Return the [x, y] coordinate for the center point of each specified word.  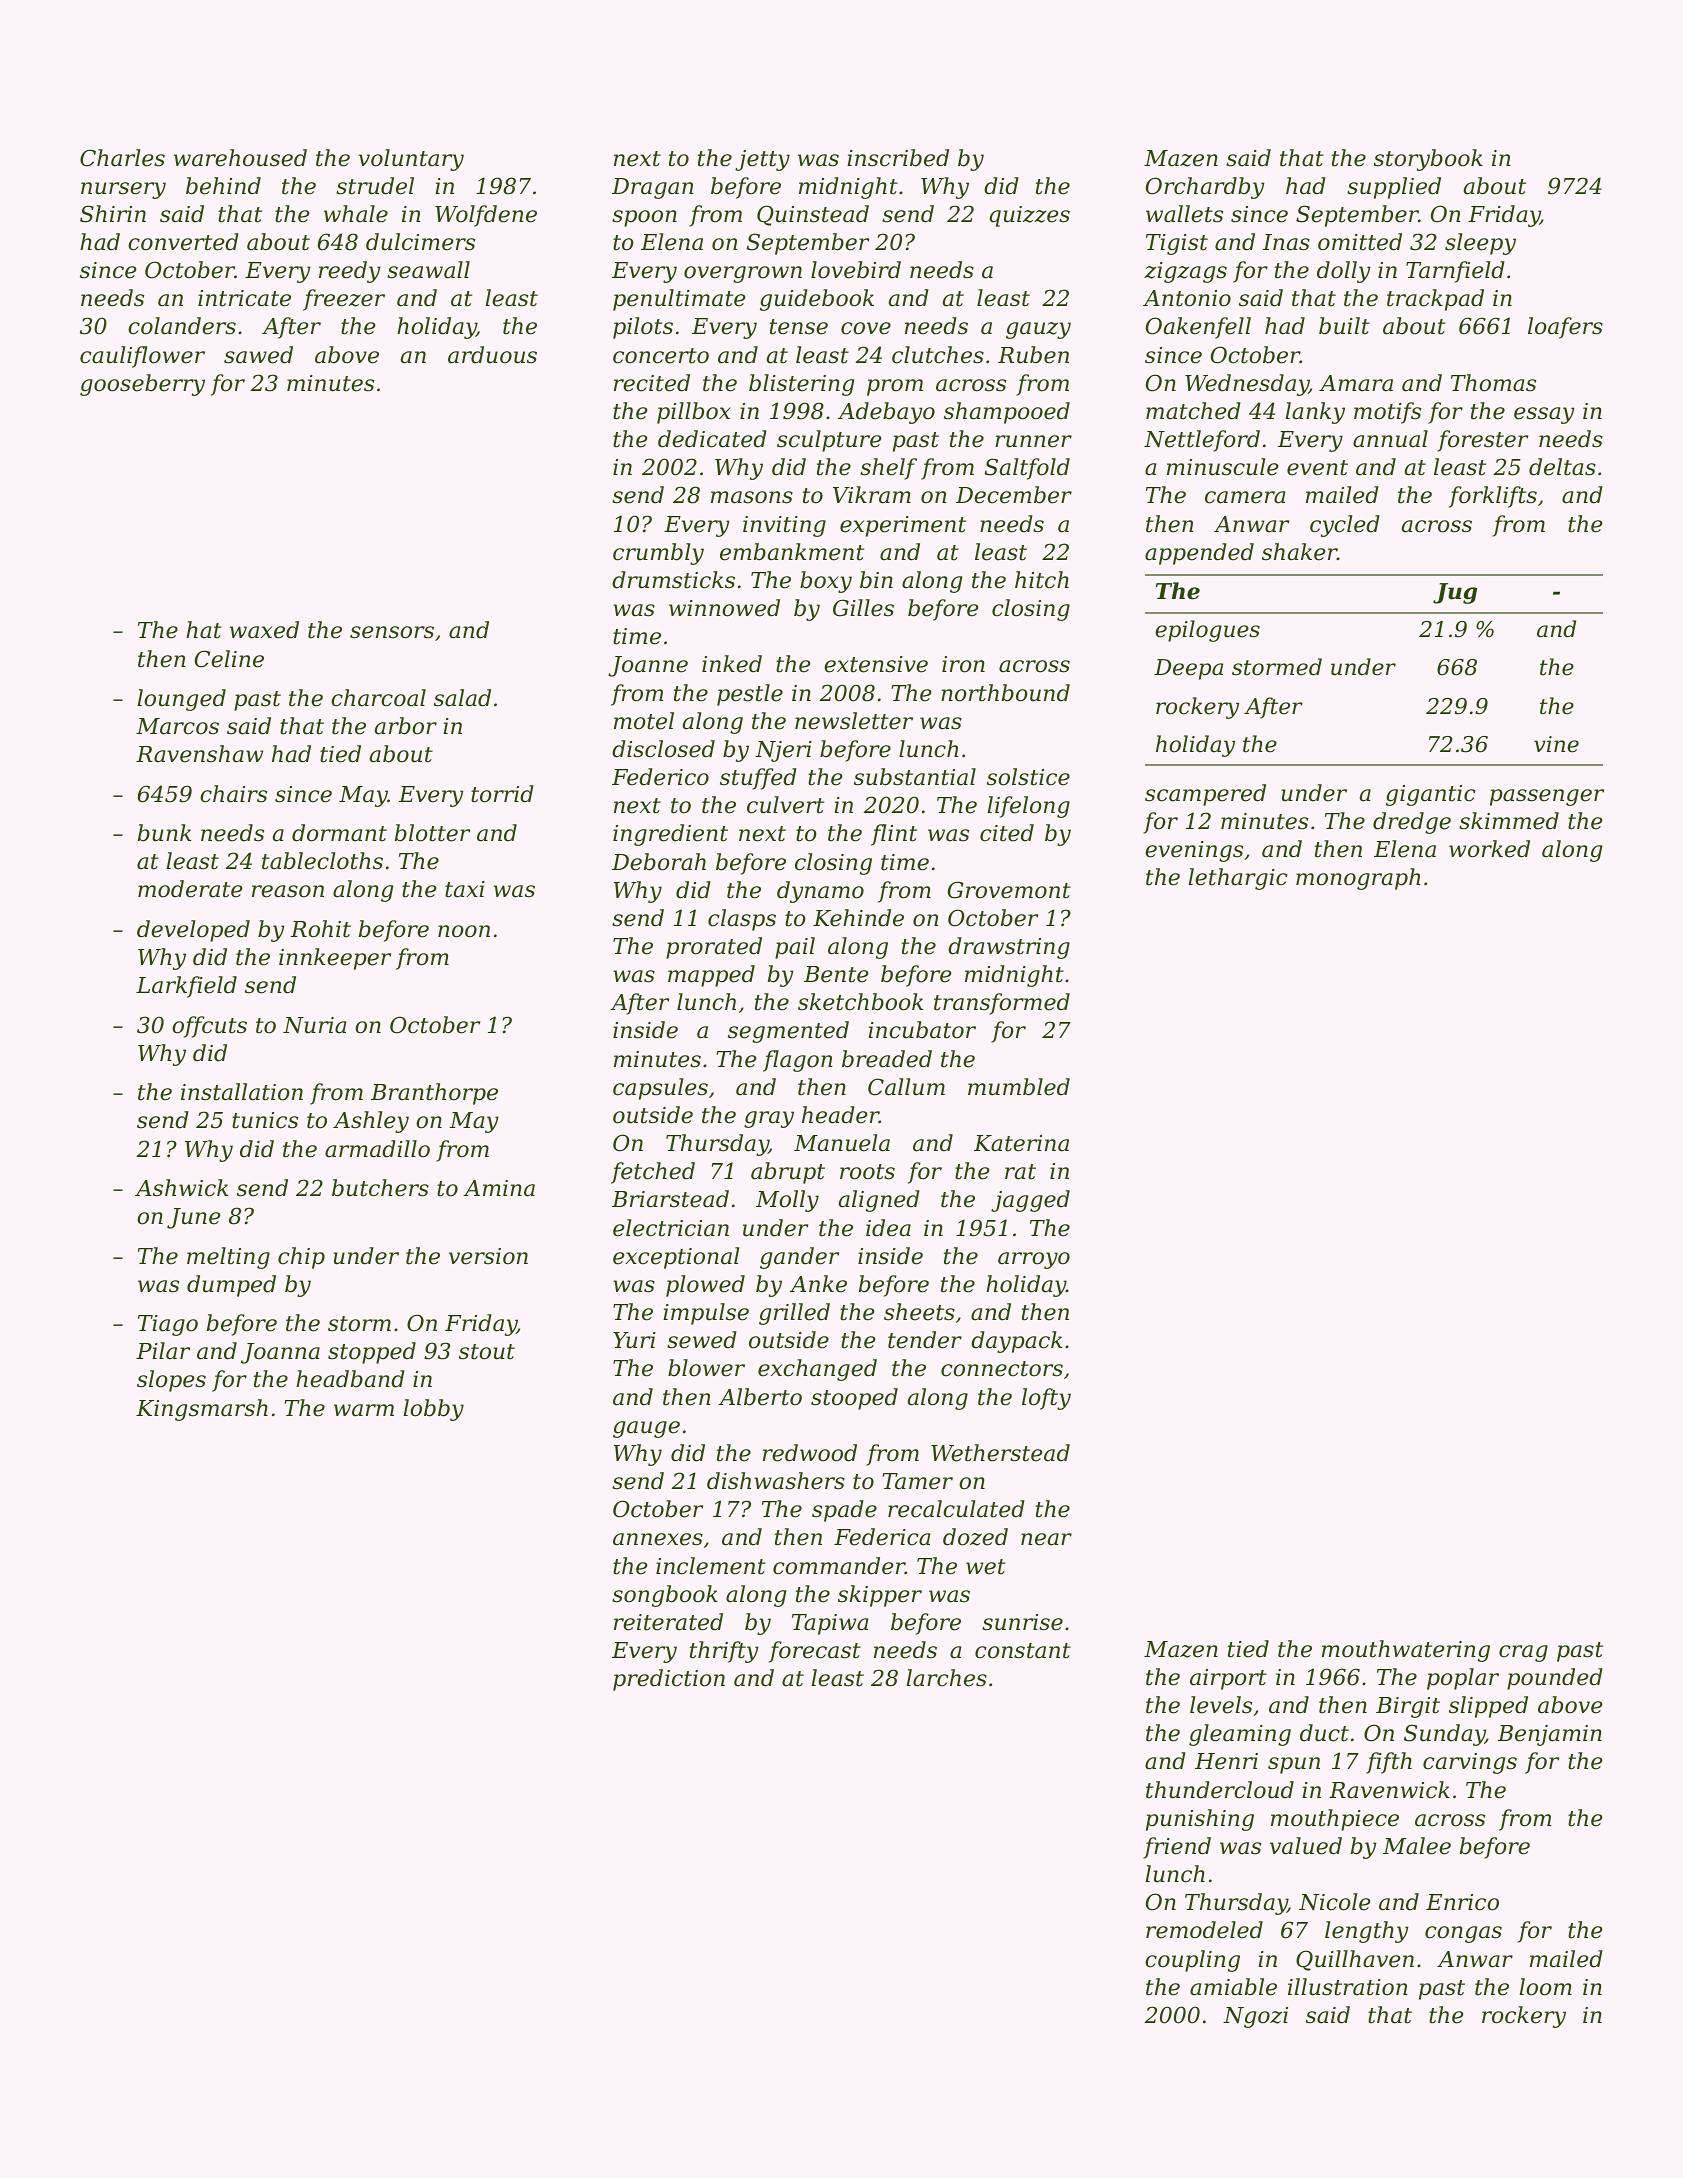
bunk [164, 833]
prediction [669, 1680]
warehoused [240, 158]
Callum [906, 1087]
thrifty [724, 1652]
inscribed [898, 158]
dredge [1412, 823]
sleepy [1480, 244]
